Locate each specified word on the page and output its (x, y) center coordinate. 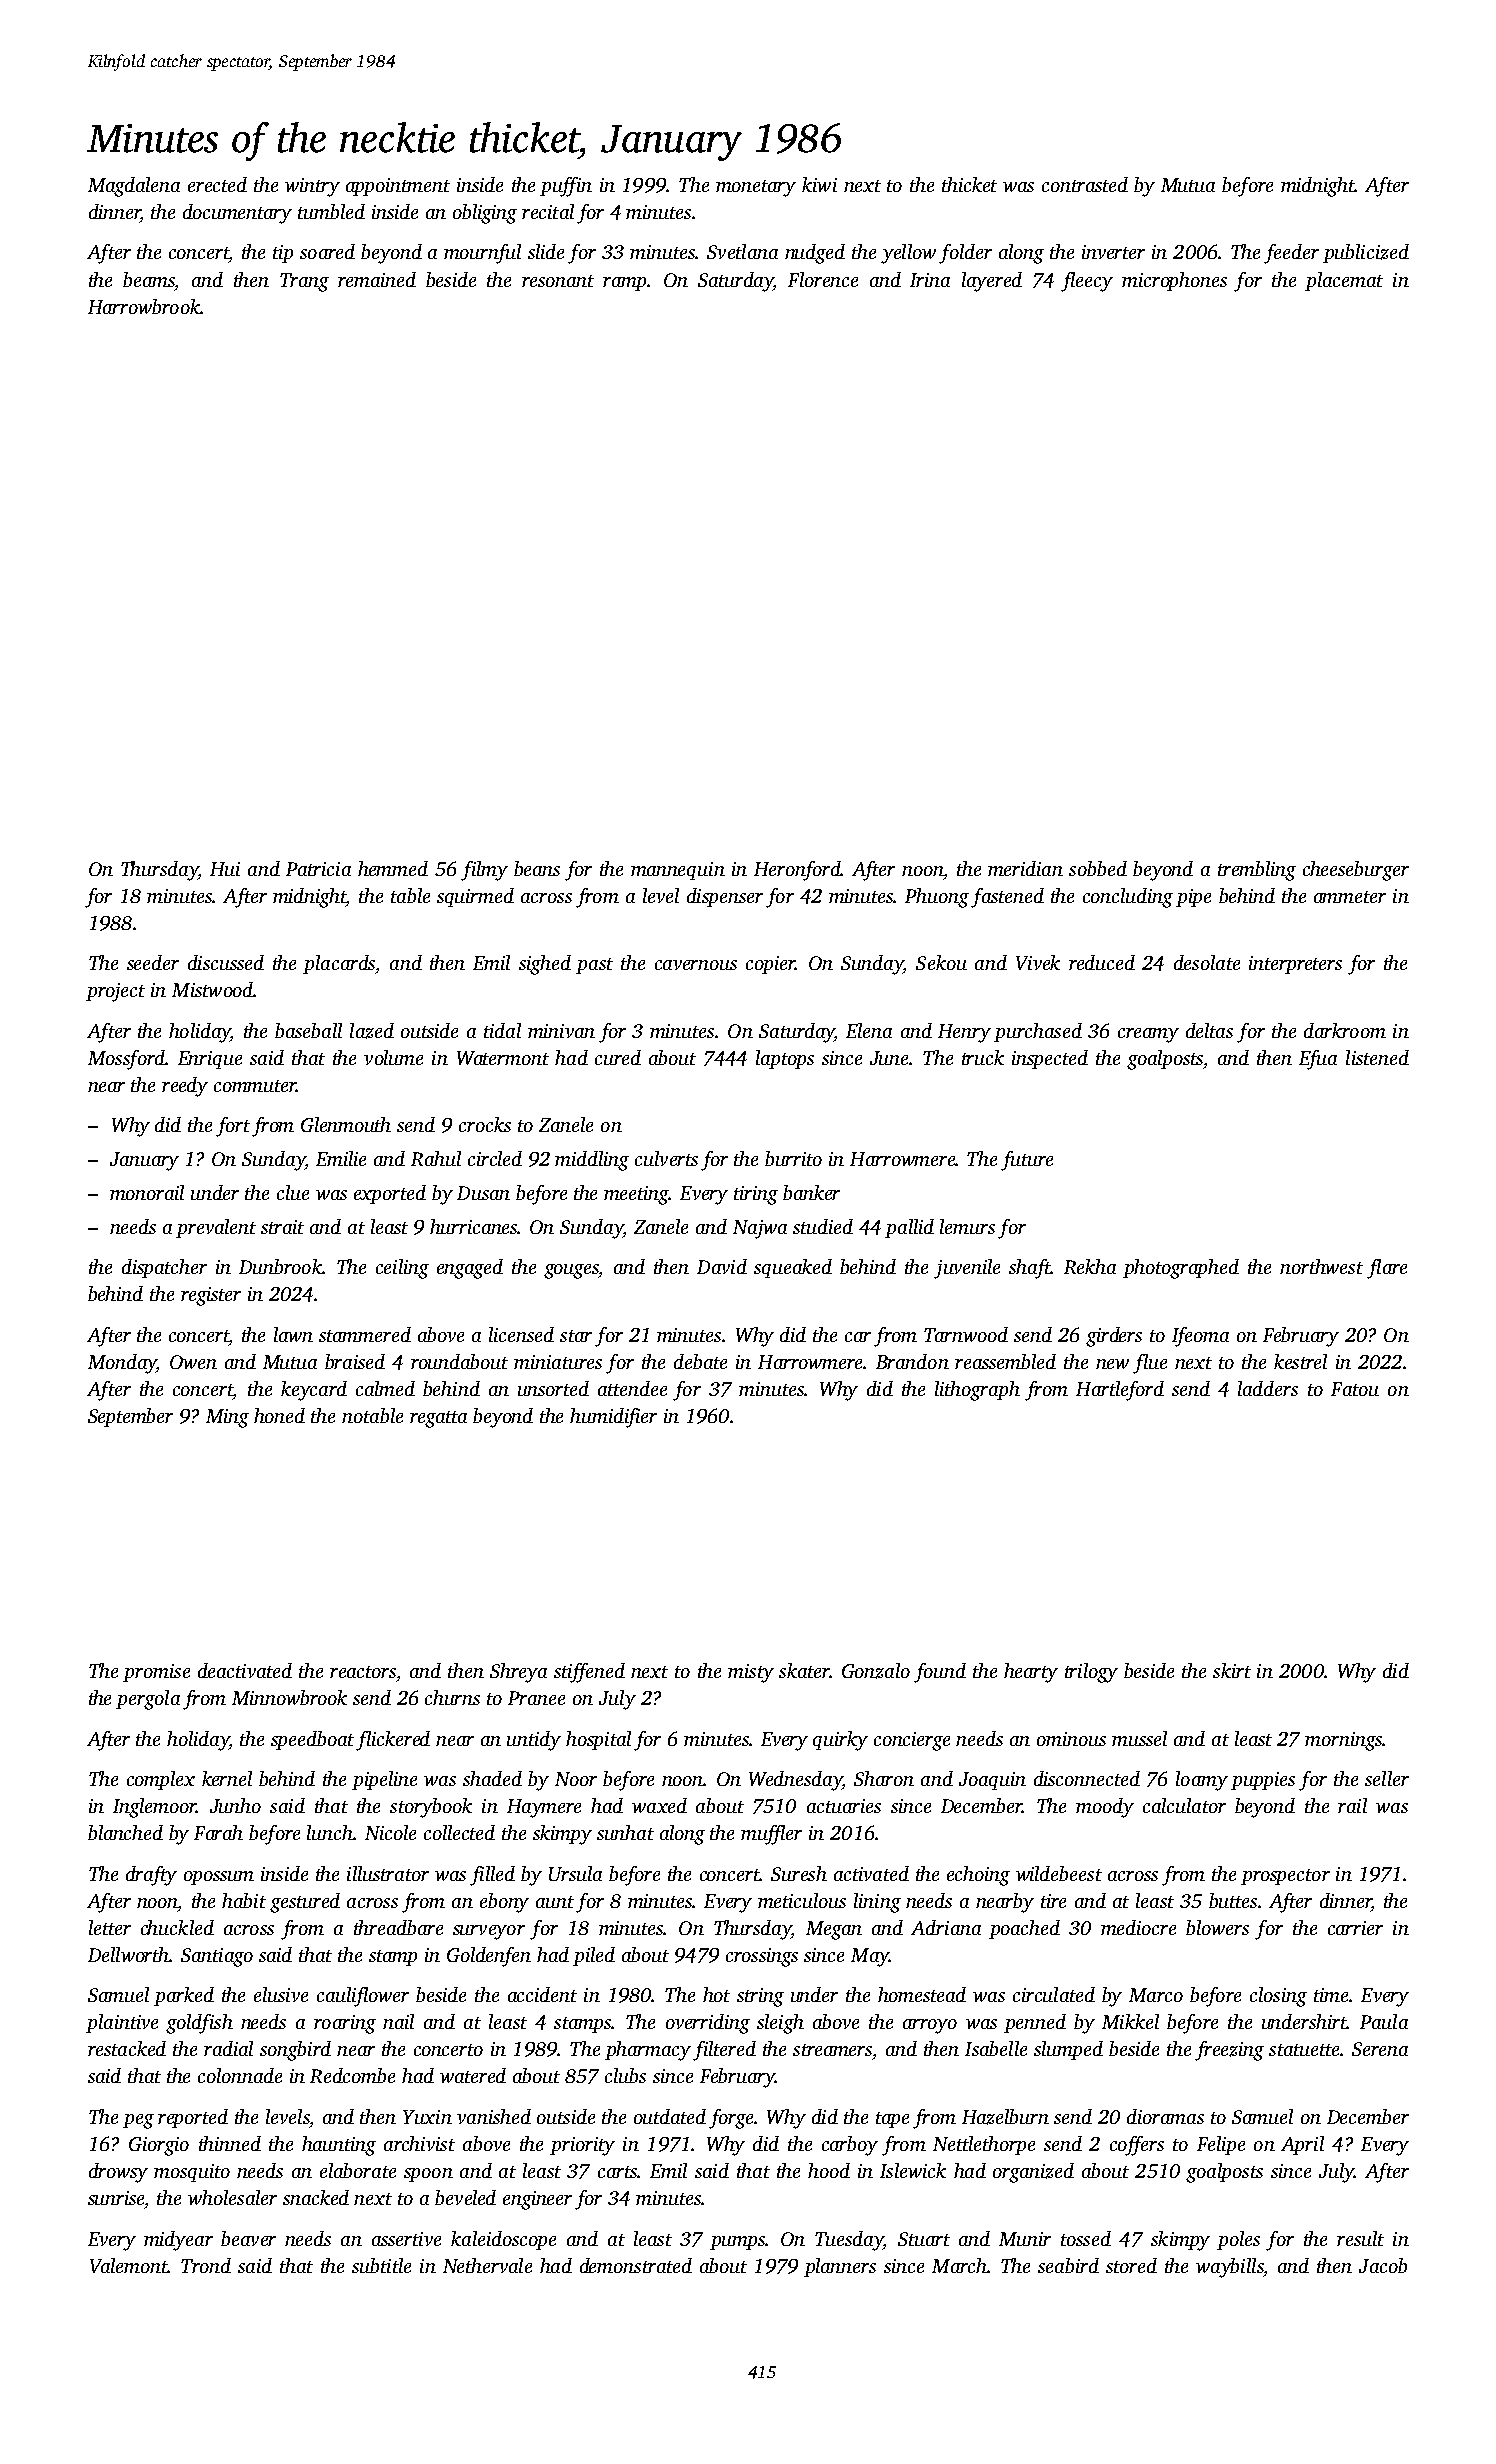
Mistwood (213, 989)
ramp (624, 284)
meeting (637, 1195)
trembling (1257, 871)
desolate (1207, 962)
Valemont (129, 2265)
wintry (312, 187)
